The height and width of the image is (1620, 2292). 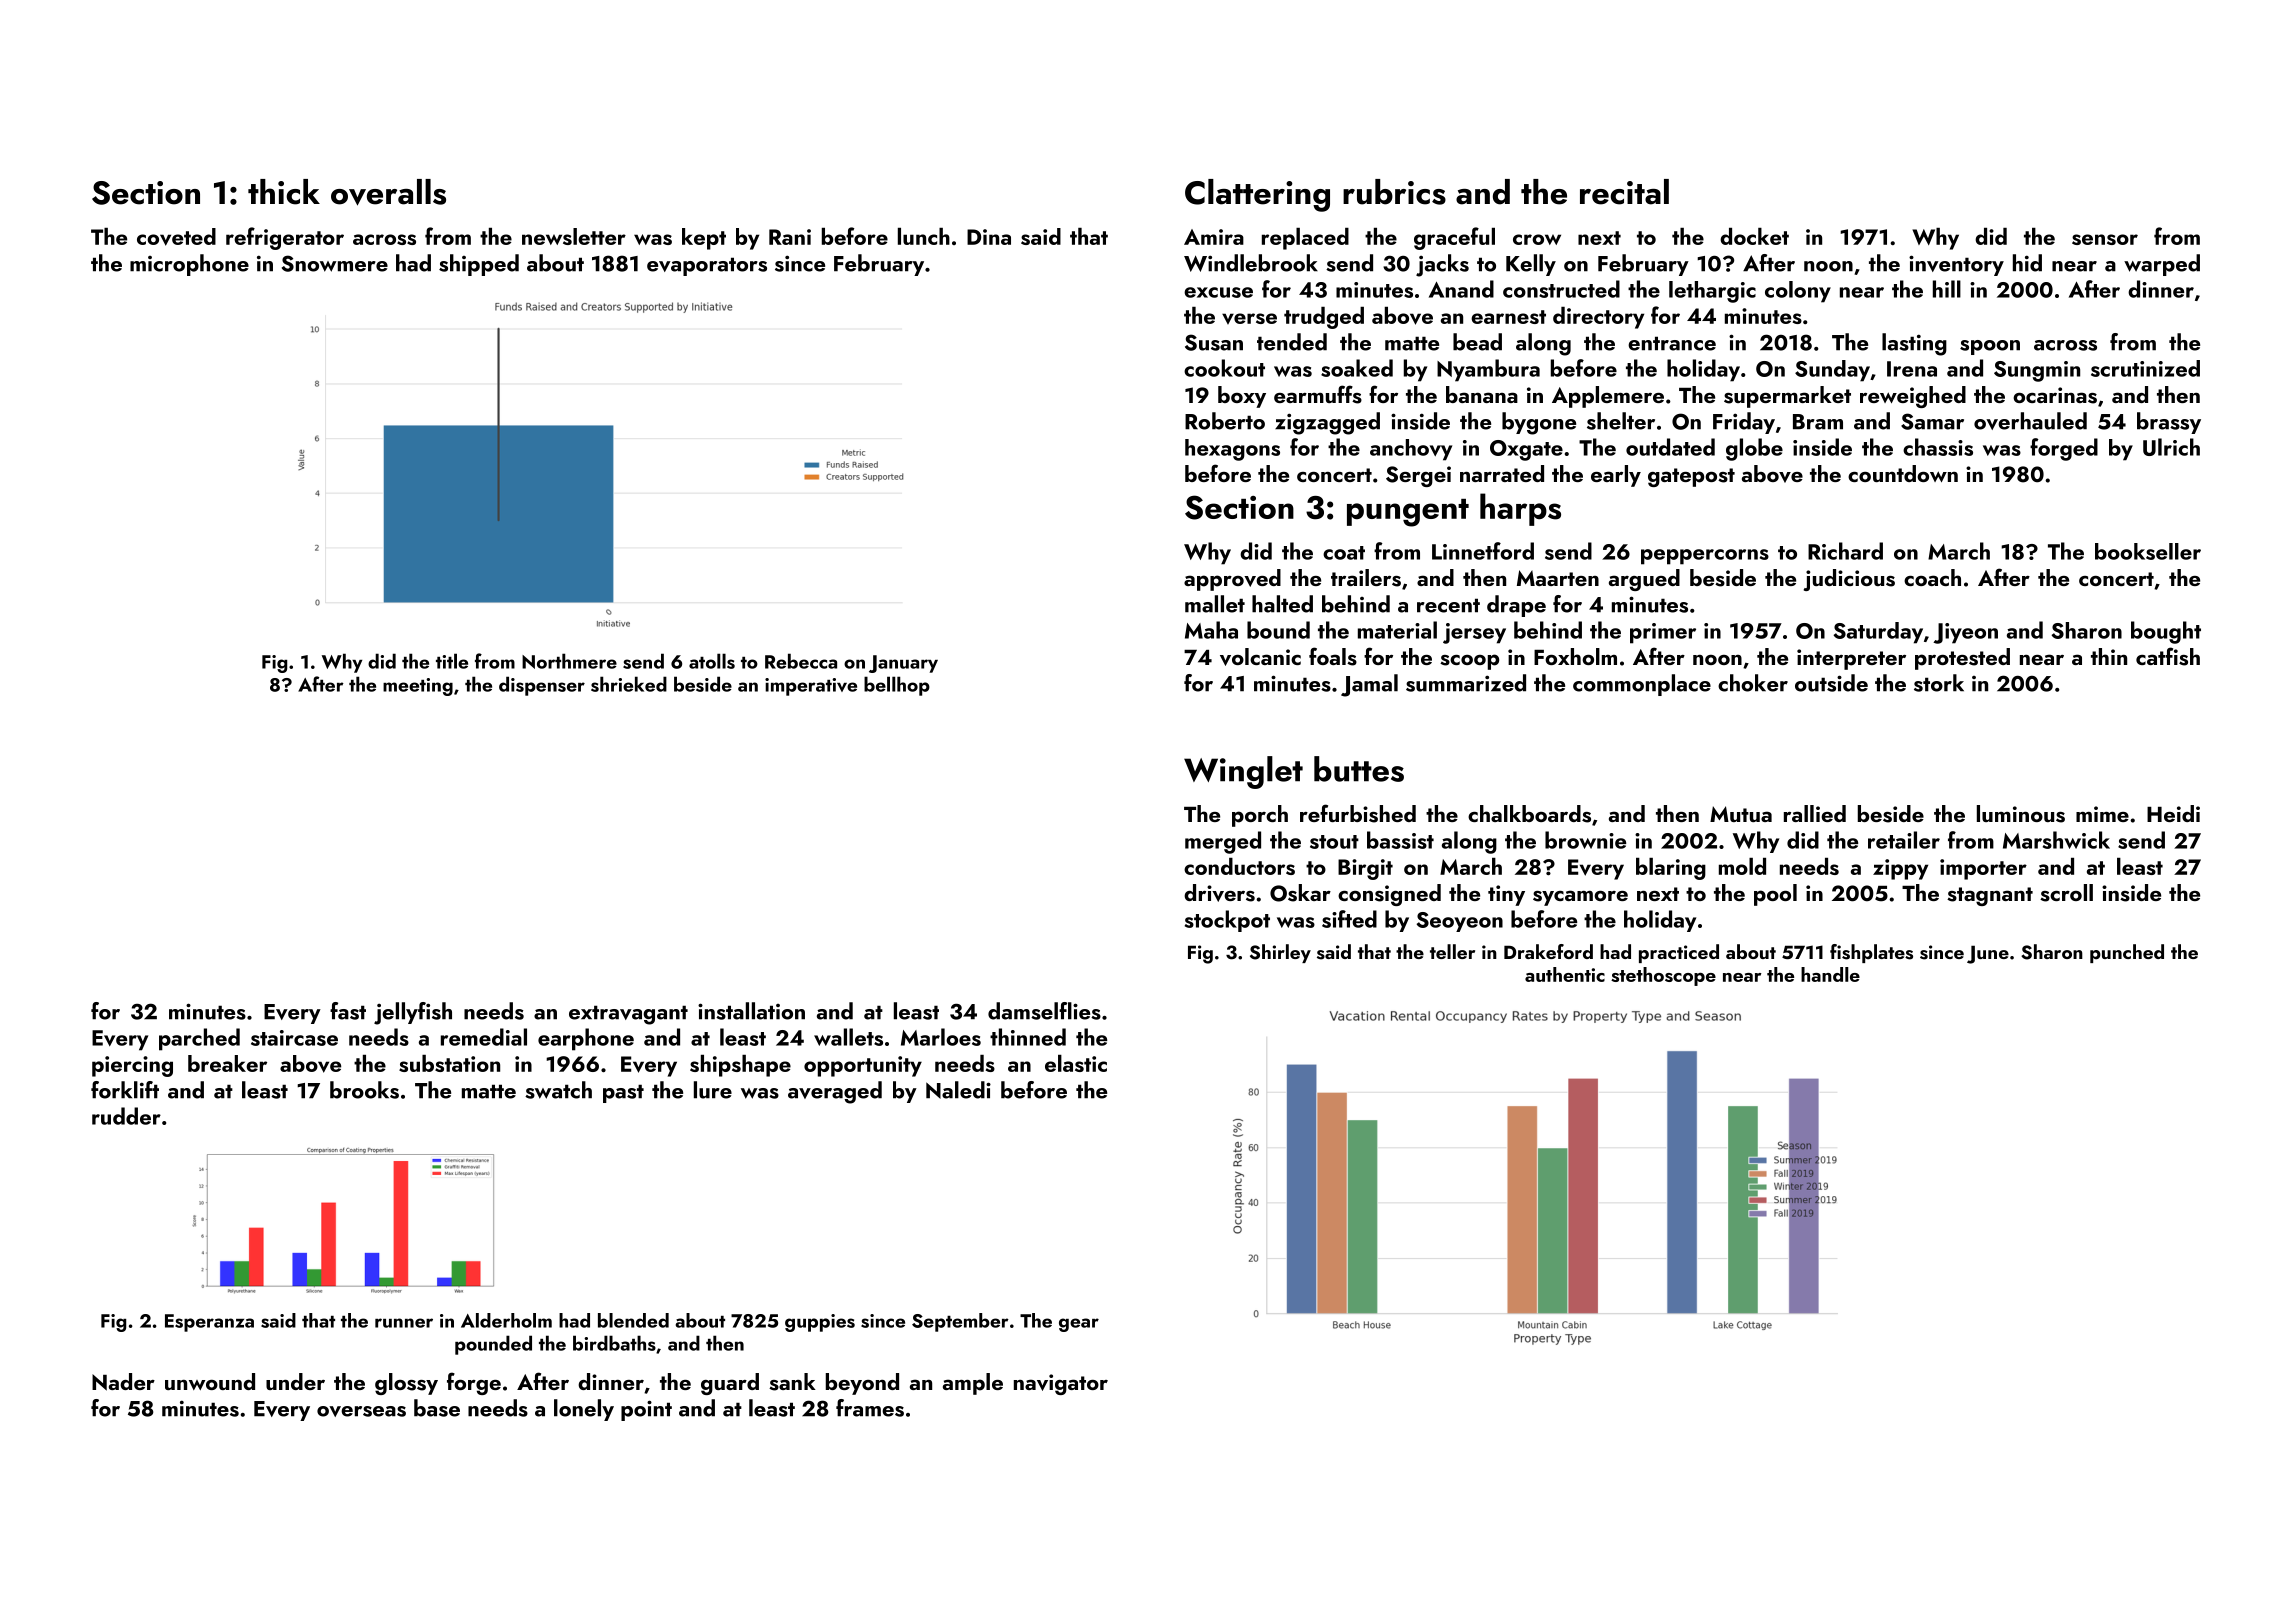 What do you see at coordinates (1061, 1384) in the image?
I see `navigator` at bounding box center [1061, 1384].
